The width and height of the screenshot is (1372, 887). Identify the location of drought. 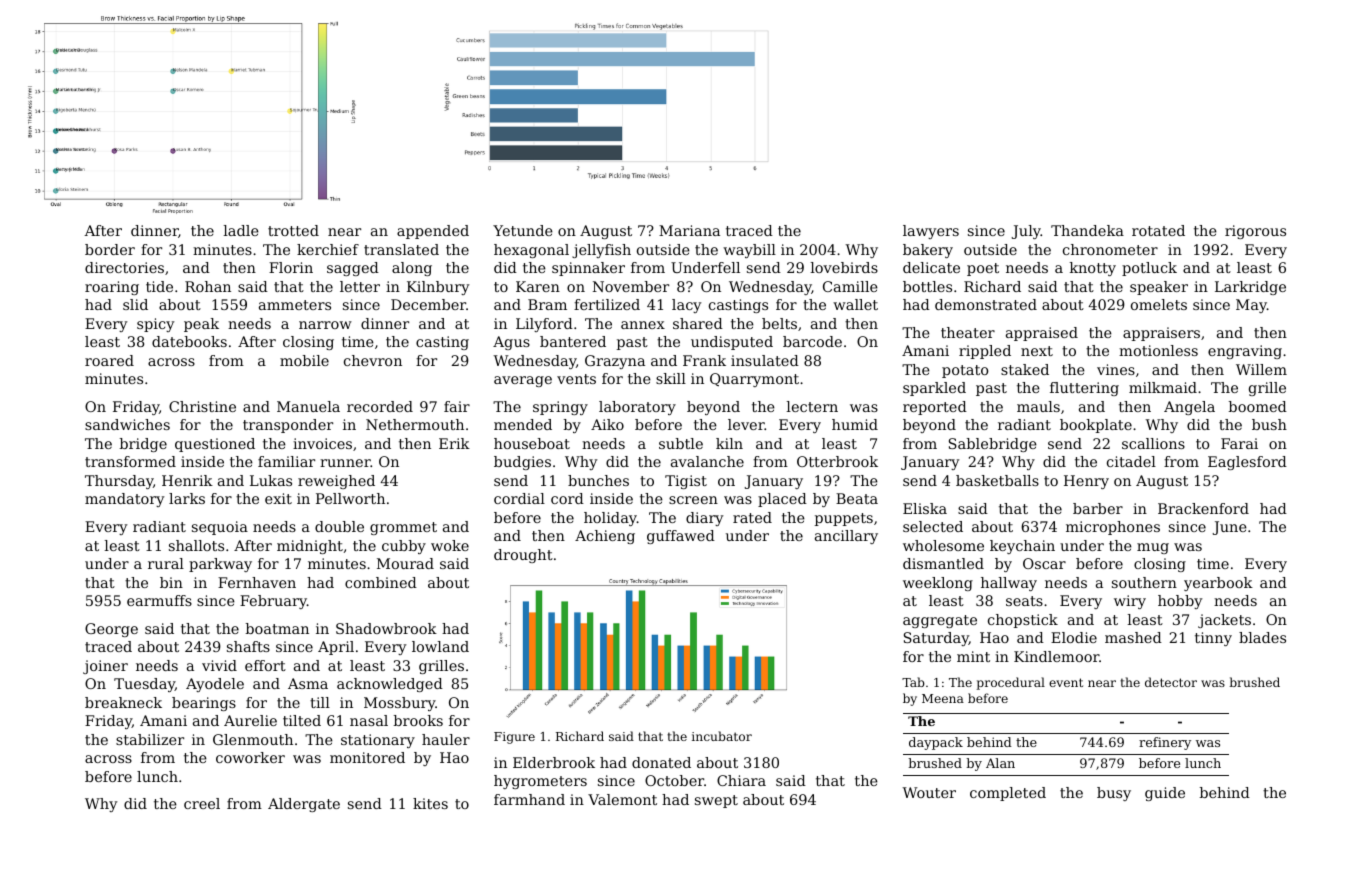
(523, 556).
